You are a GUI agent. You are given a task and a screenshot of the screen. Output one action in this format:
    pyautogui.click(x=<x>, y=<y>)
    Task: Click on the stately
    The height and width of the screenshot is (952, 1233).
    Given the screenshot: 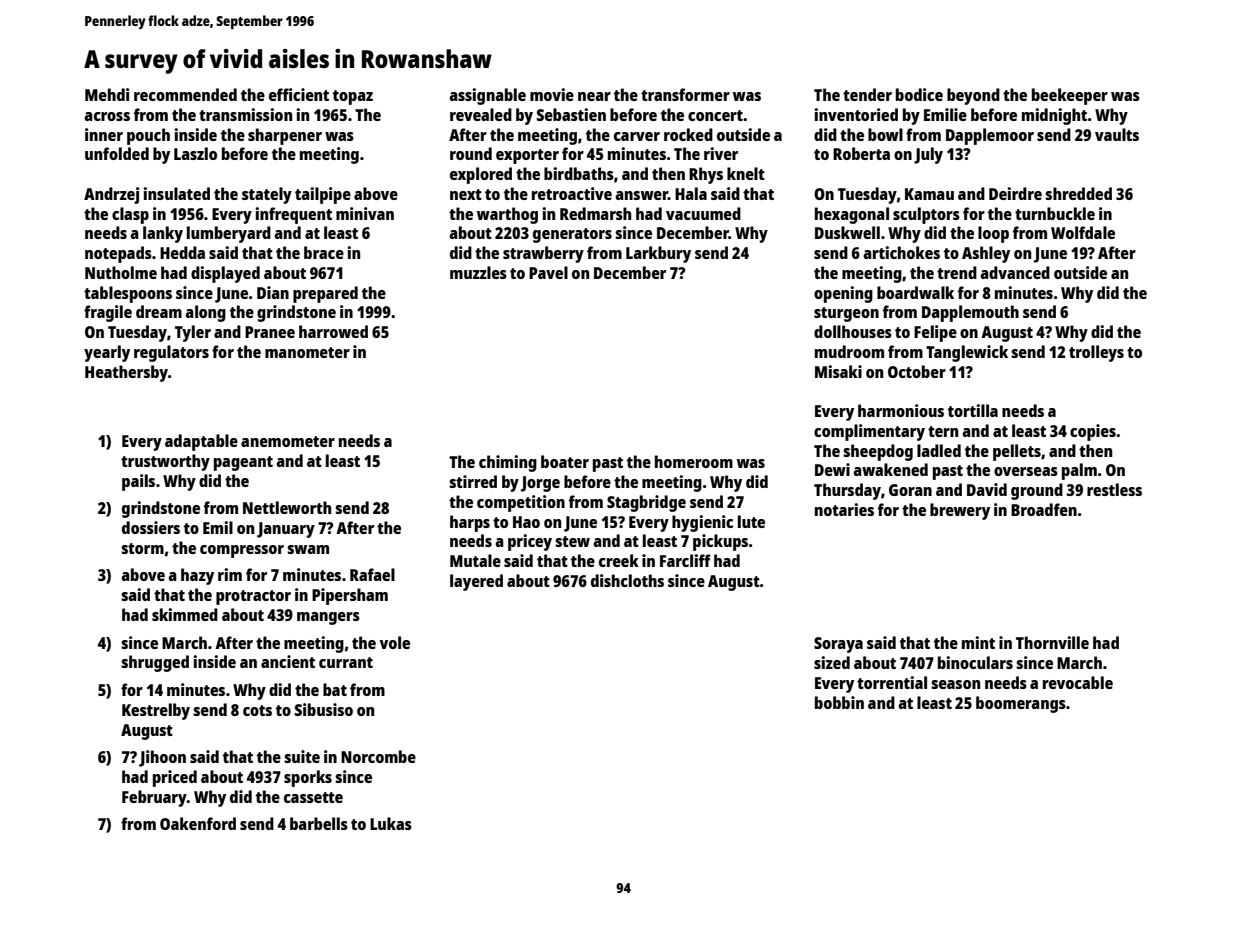 What is the action you would take?
    pyautogui.click(x=267, y=195)
